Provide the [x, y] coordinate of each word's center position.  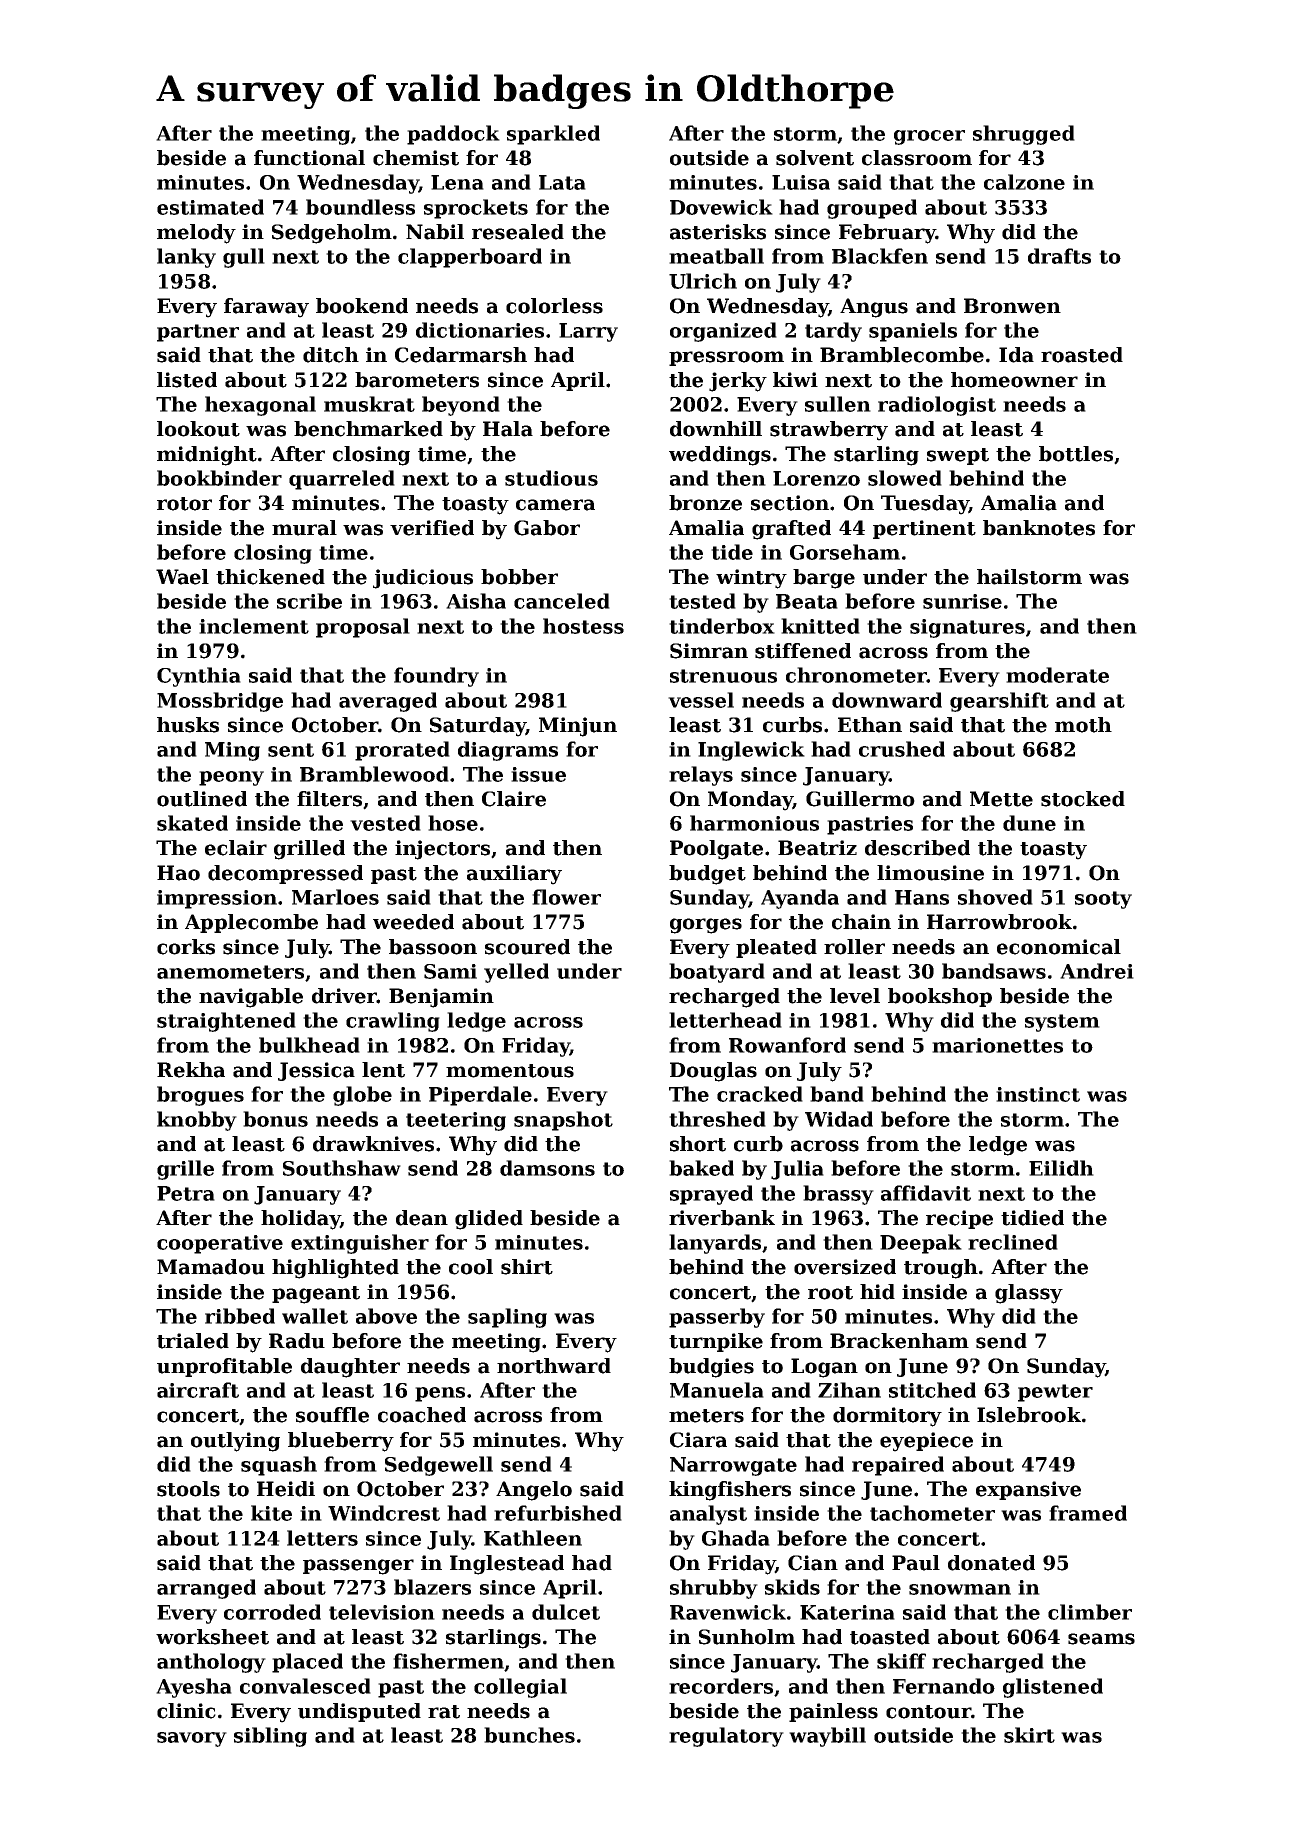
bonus [275, 1119]
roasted [1082, 355]
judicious [423, 579]
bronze [705, 503]
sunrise [962, 601]
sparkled [553, 135]
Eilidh [1061, 1168]
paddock [453, 135]
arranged [206, 1589]
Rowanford [787, 1045]
